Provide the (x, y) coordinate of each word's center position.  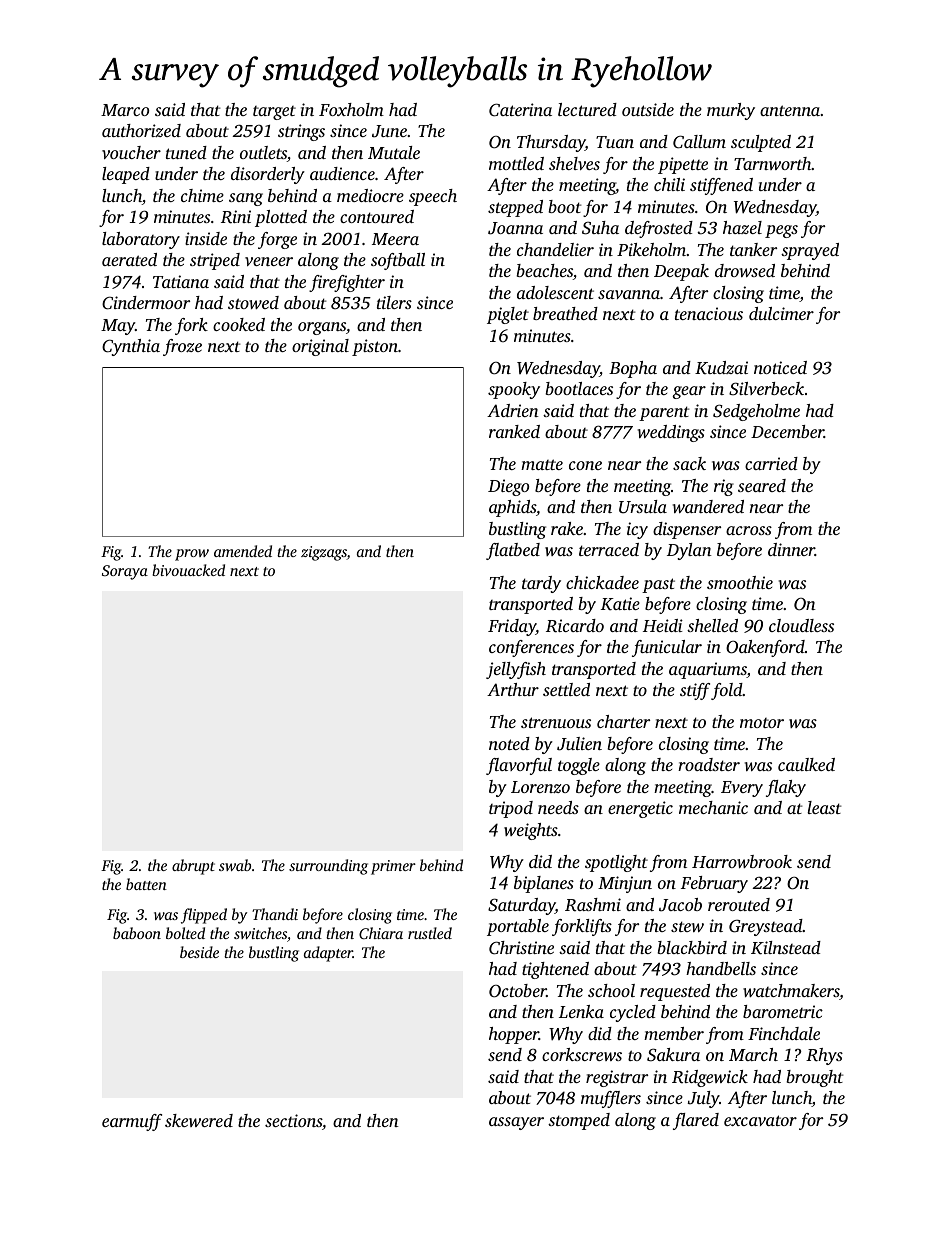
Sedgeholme (756, 412)
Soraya (125, 572)
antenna (790, 110)
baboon (137, 933)
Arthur (513, 689)
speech (433, 197)
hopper (514, 1035)
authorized (141, 130)
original (320, 347)
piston (375, 347)
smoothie (740, 582)
